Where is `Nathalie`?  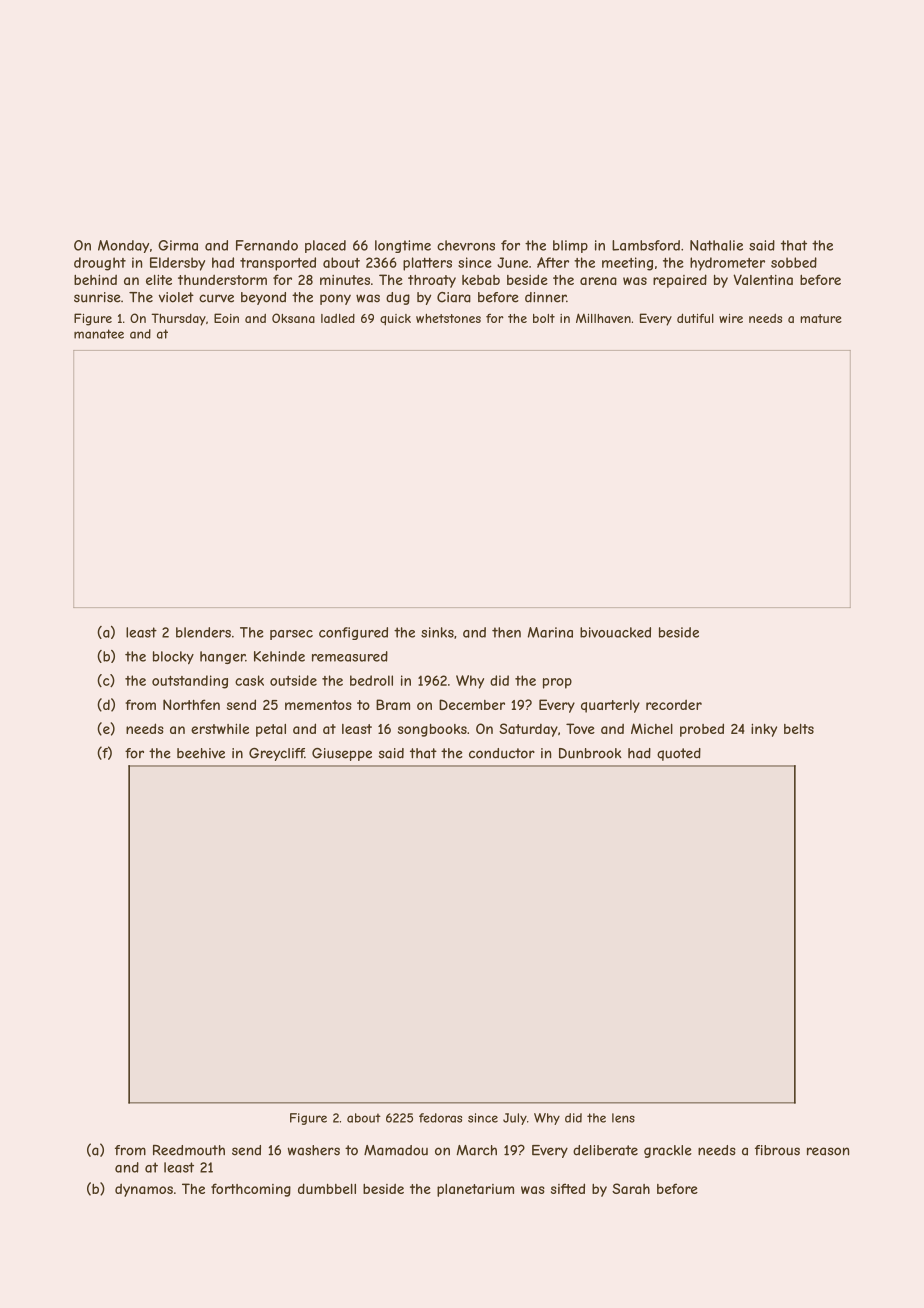 Nathalie is located at coordinates (716, 245).
